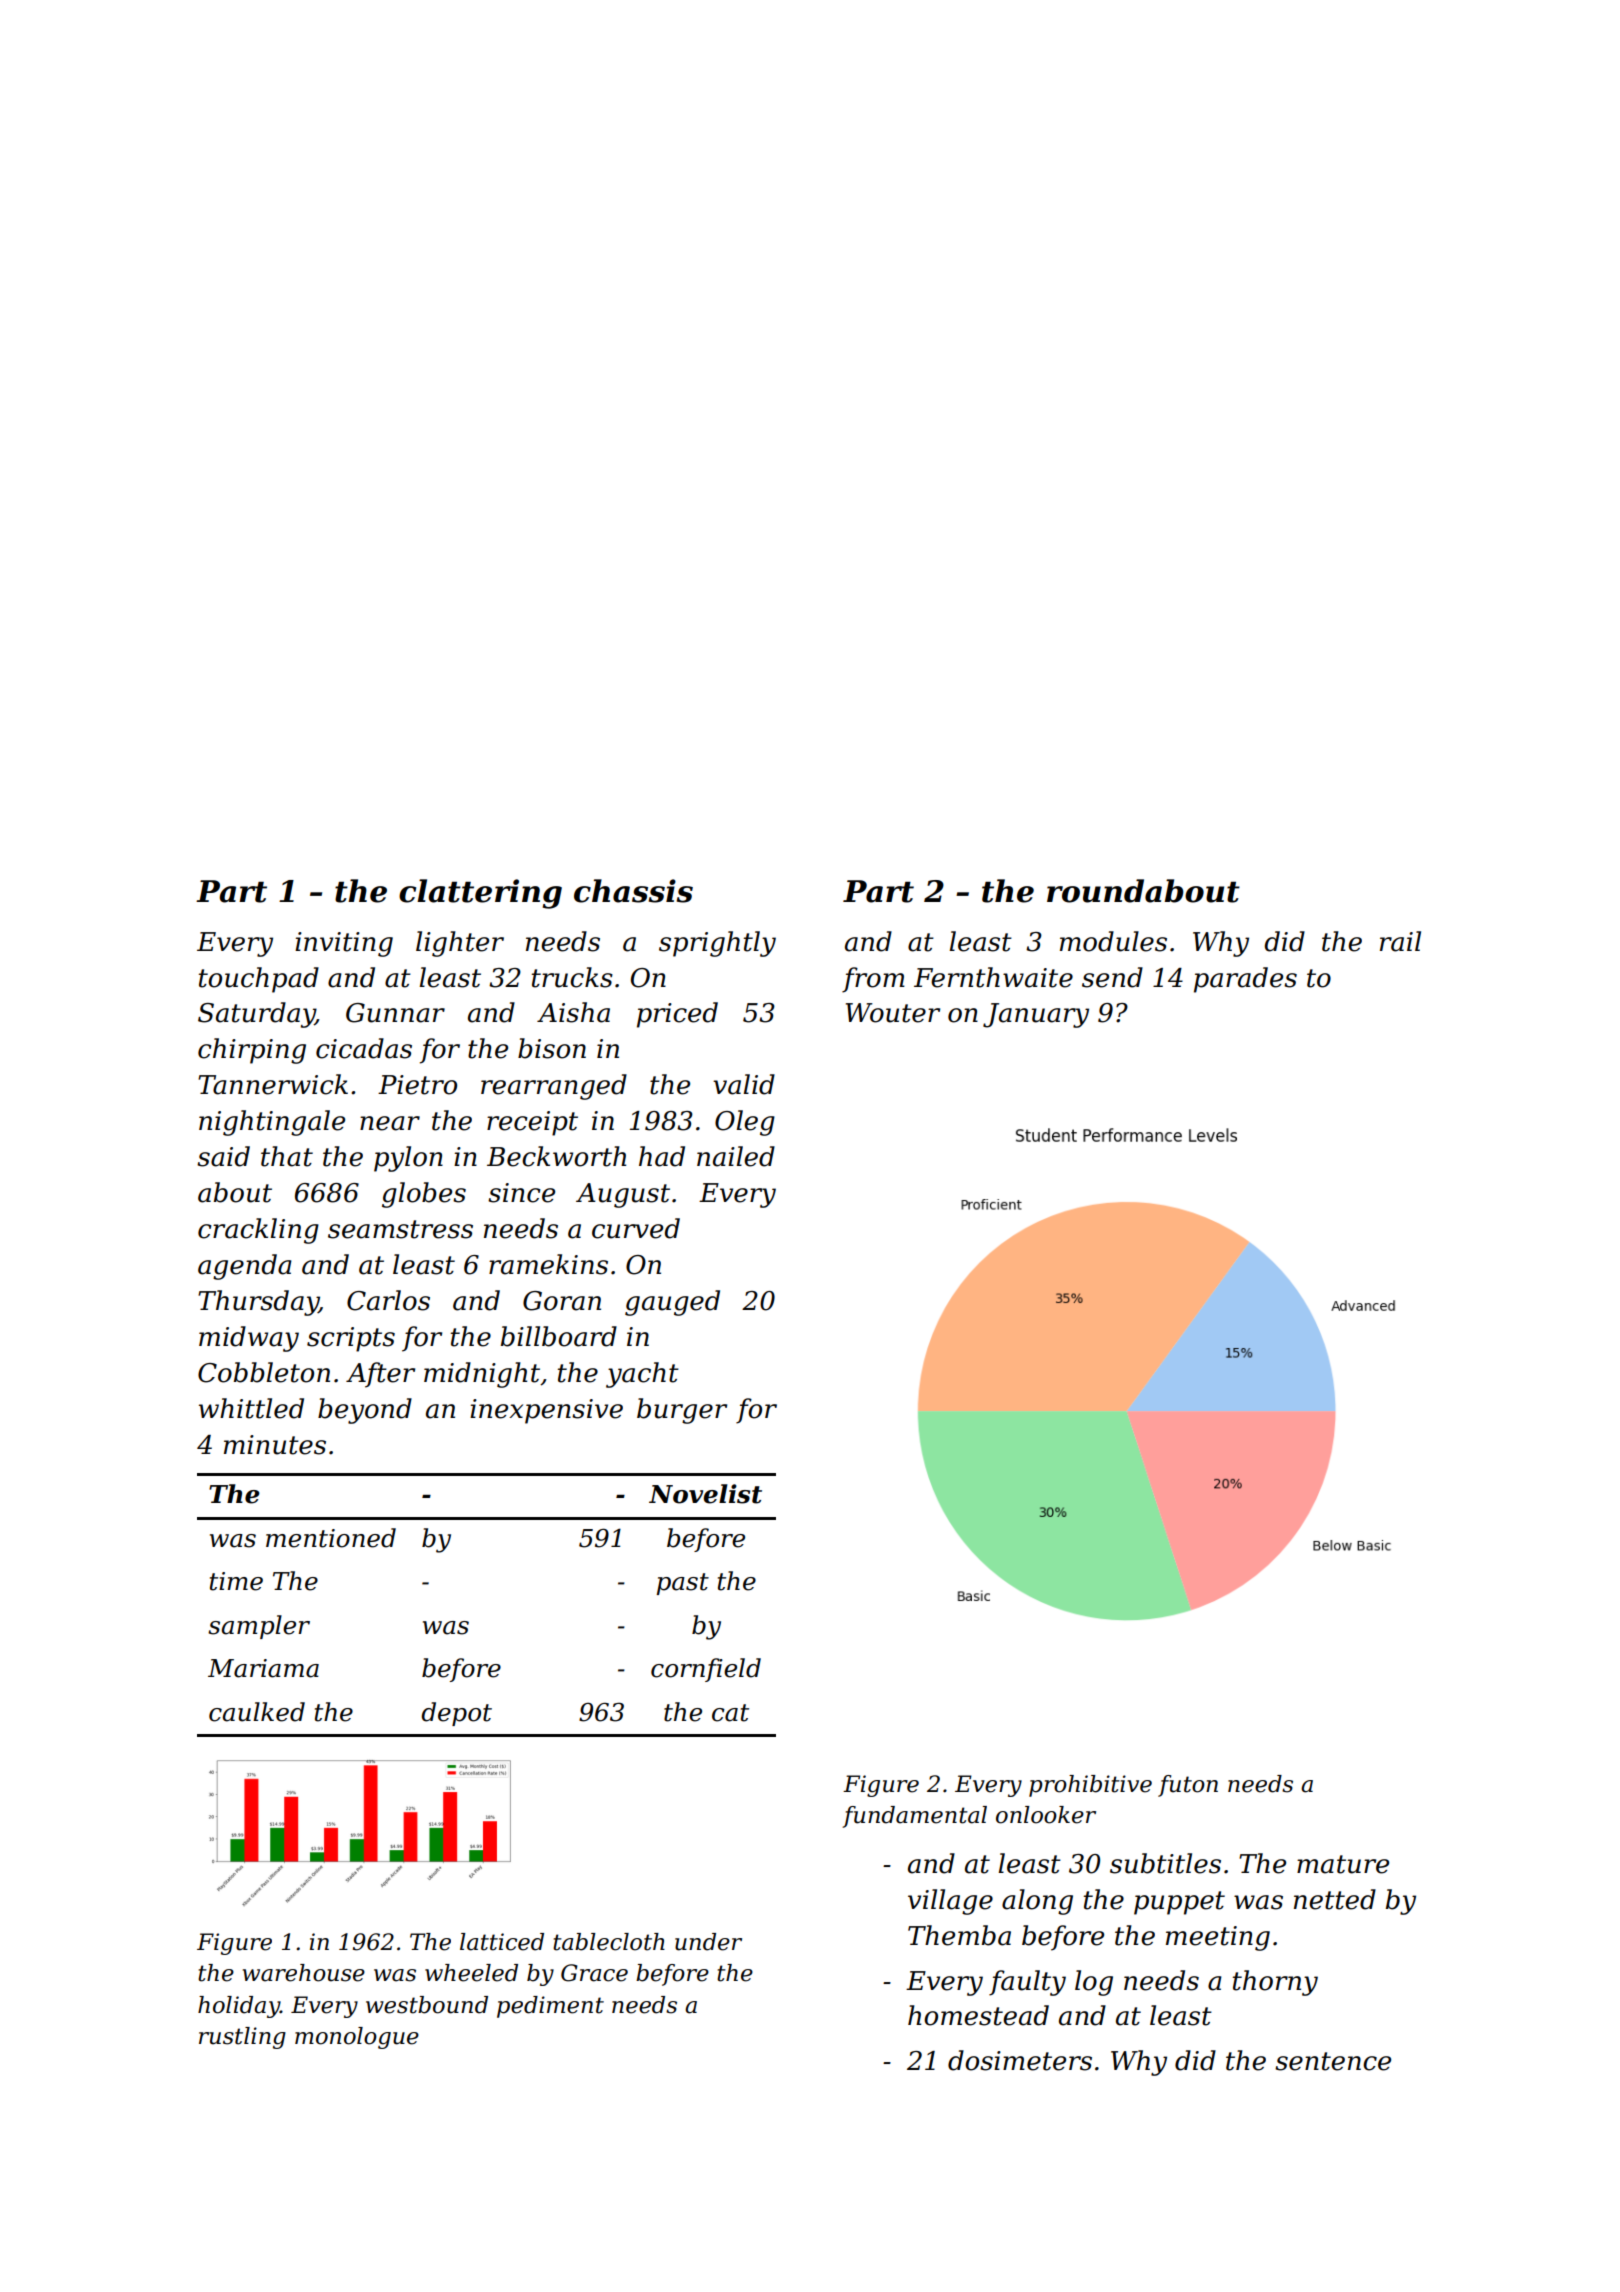 The width and height of the screenshot is (1620, 2292). What do you see at coordinates (682, 1411) in the screenshot?
I see `burger` at bounding box center [682, 1411].
